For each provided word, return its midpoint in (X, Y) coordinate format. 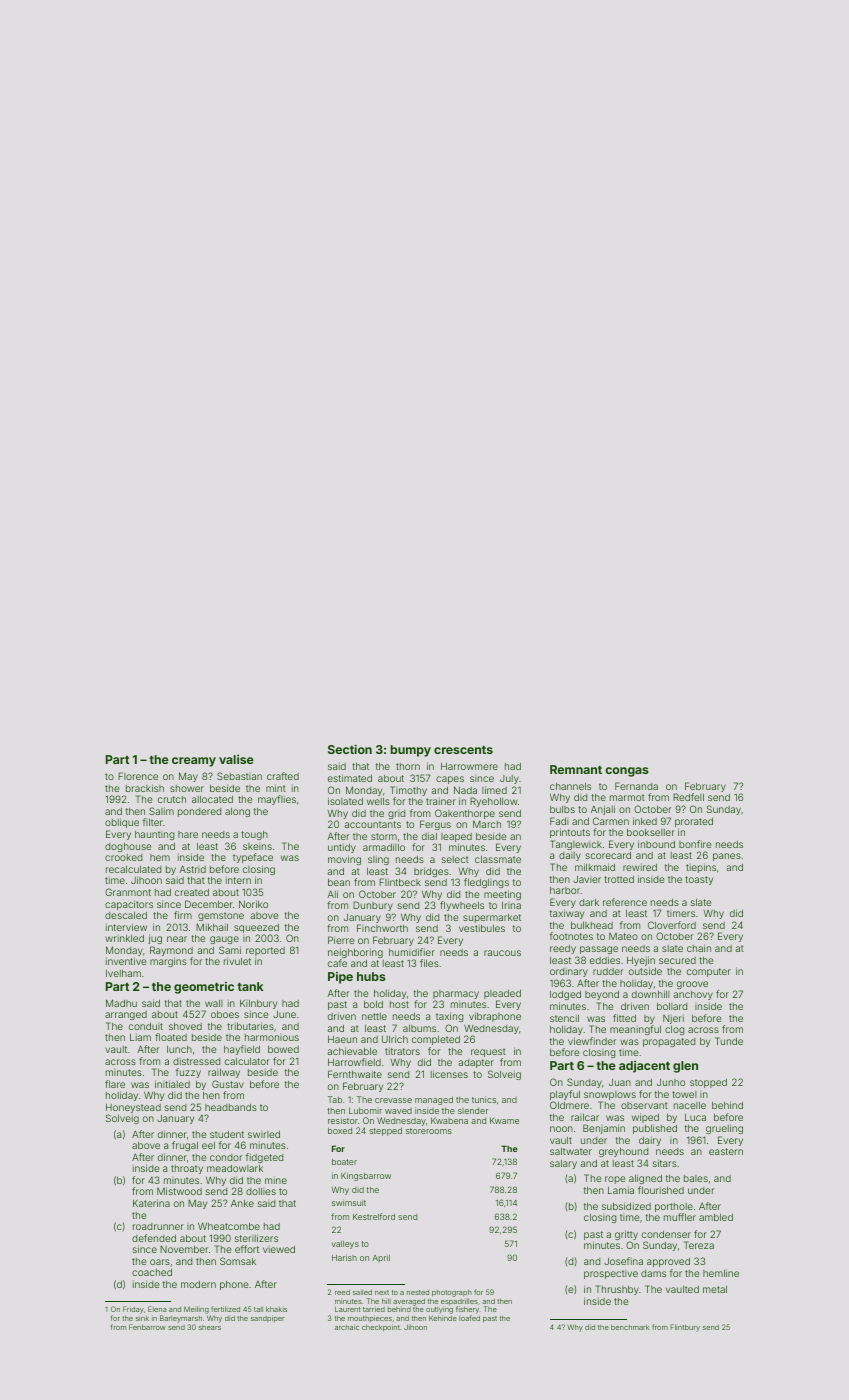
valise (236, 759)
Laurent (347, 1309)
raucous (502, 953)
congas (627, 772)
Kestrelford (374, 1216)
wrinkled (124, 938)
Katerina (151, 1203)
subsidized (626, 1206)
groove (692, 985)
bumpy (411, 751)
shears (210, 1327)
